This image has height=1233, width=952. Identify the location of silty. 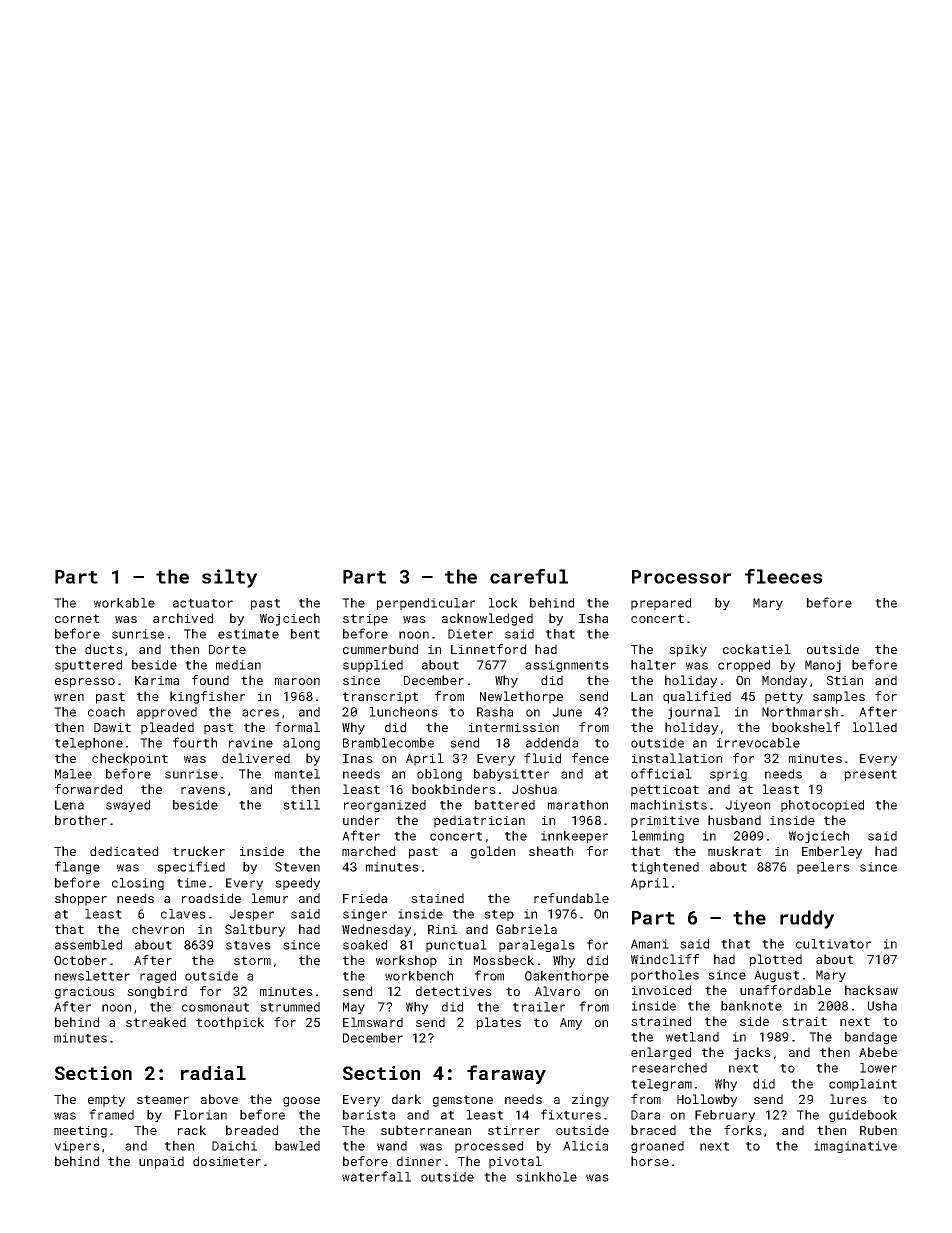
(229, 578).
